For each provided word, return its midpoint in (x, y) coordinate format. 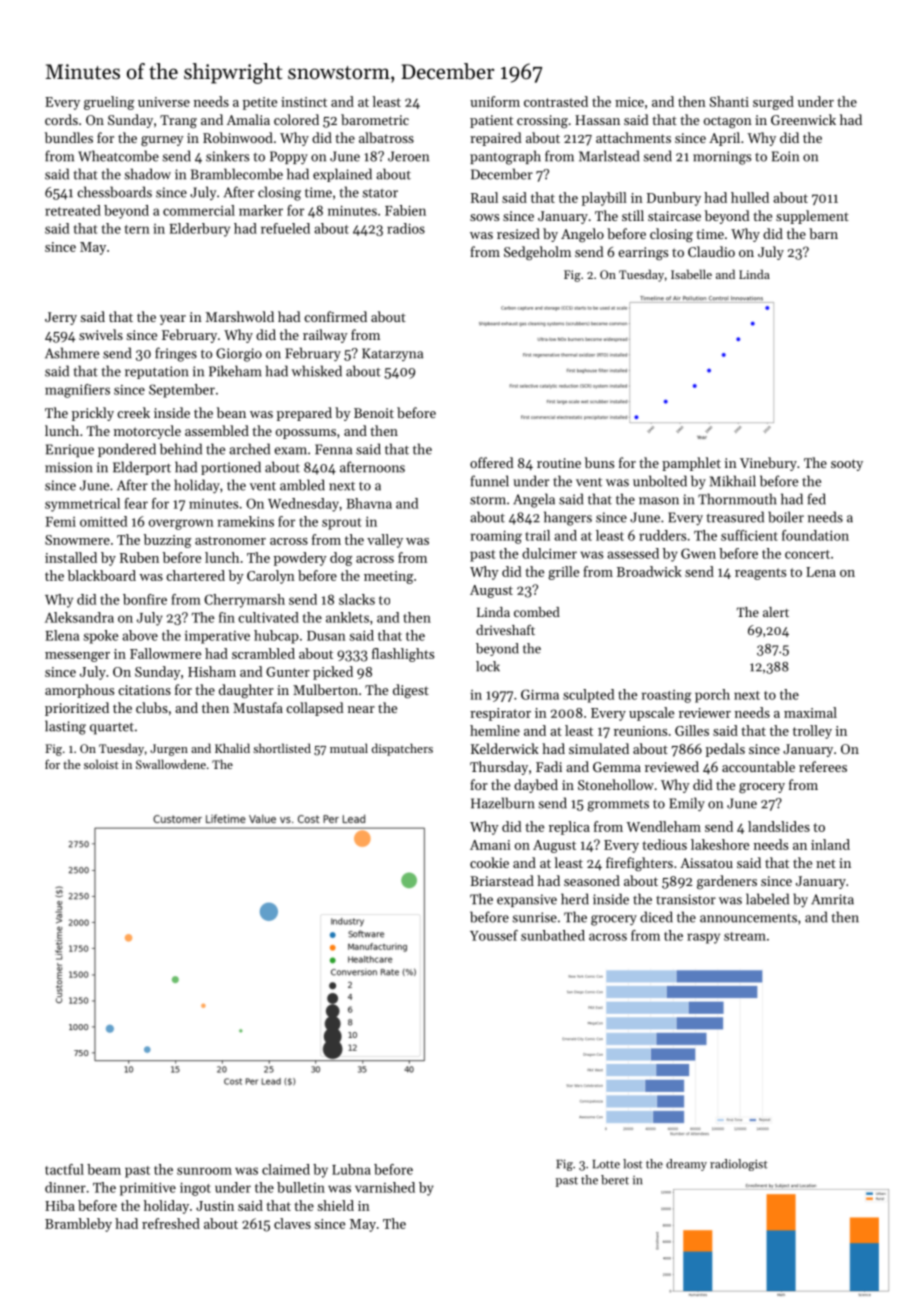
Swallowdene (171, 764)
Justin (215, 1206)
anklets (347, 617)
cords (61, 119)
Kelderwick (505, 748)
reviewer (705, 713)
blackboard (102, 575)
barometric (375, 119)
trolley (812, 732)
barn (823, 233)
